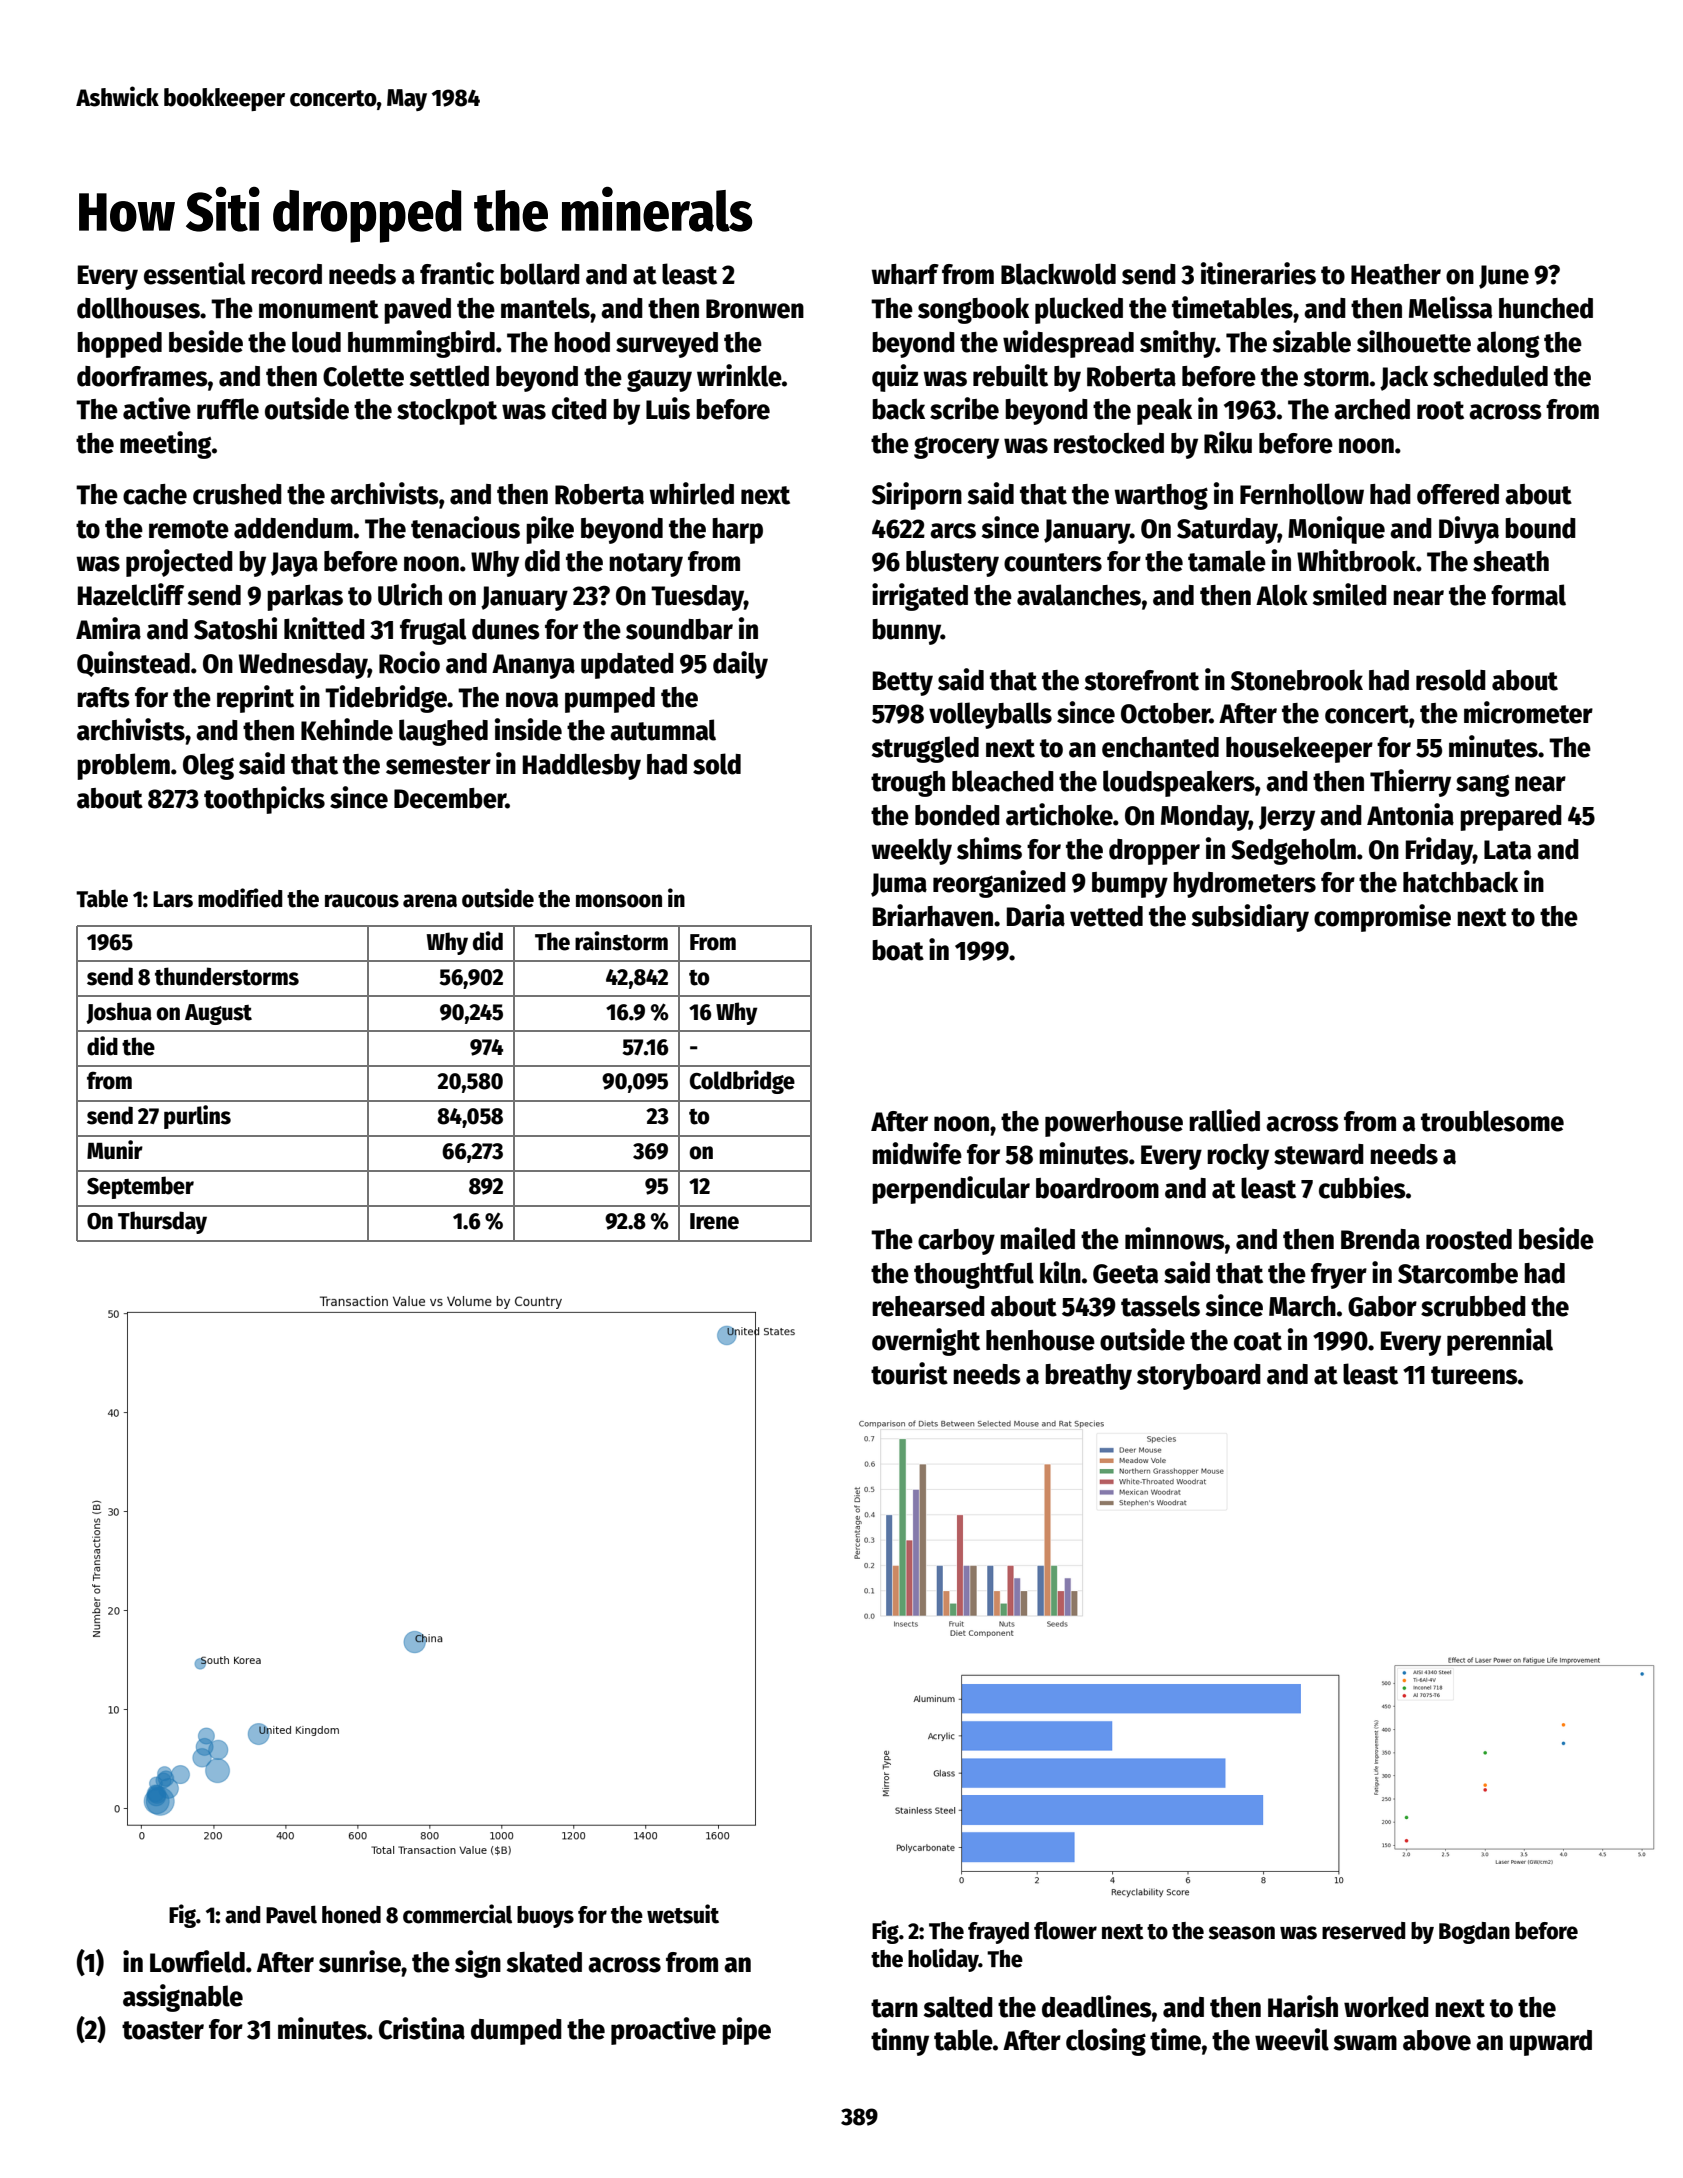  Describe the element at coordinates (516, 2032) in the screenshot. I see `dumped` at that location.
